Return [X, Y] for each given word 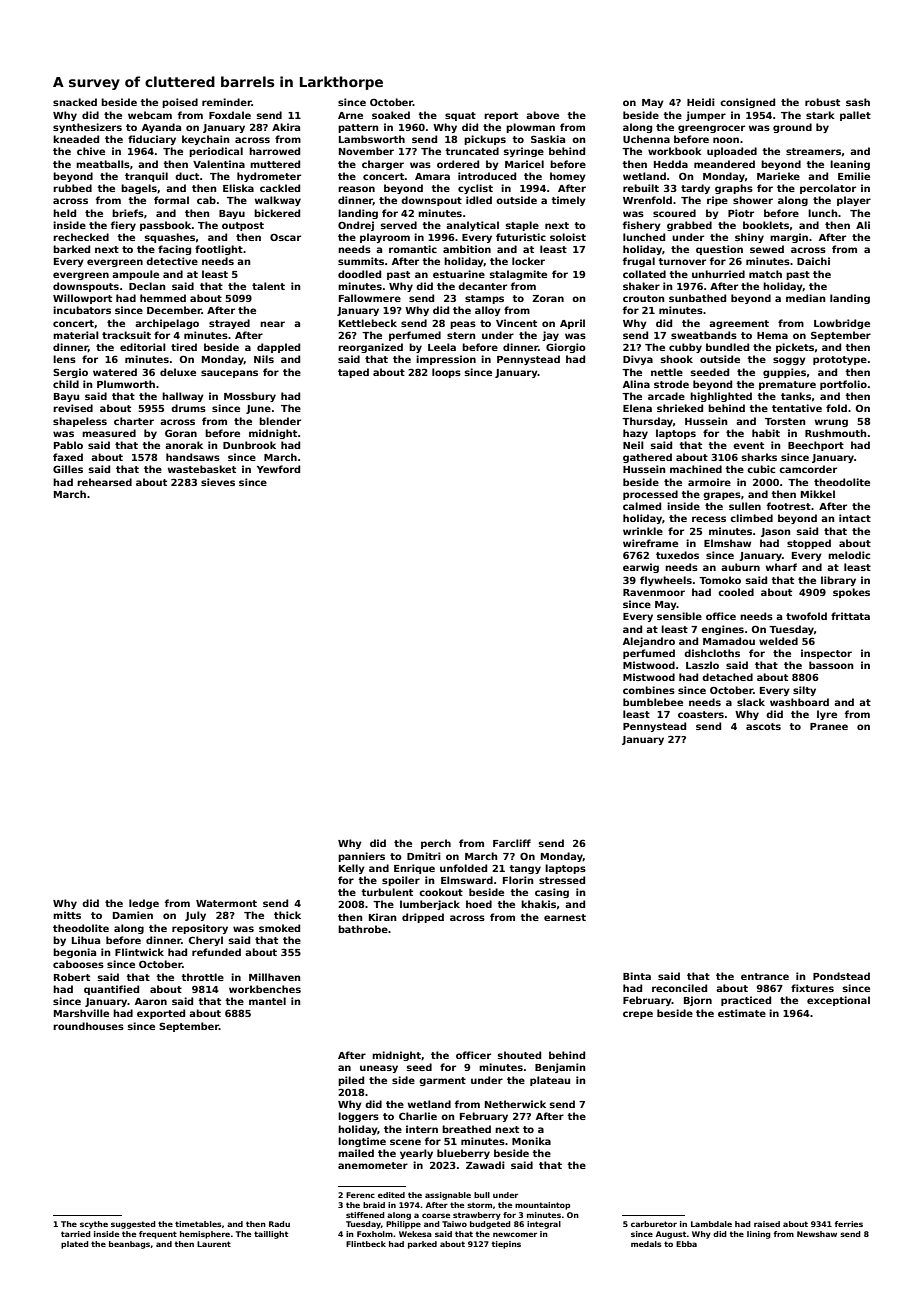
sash [858, 102]
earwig [641, 568]
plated [75, 1245]
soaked [391, 115]
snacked [75, 102]
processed [650, 495]
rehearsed [104, 482]
